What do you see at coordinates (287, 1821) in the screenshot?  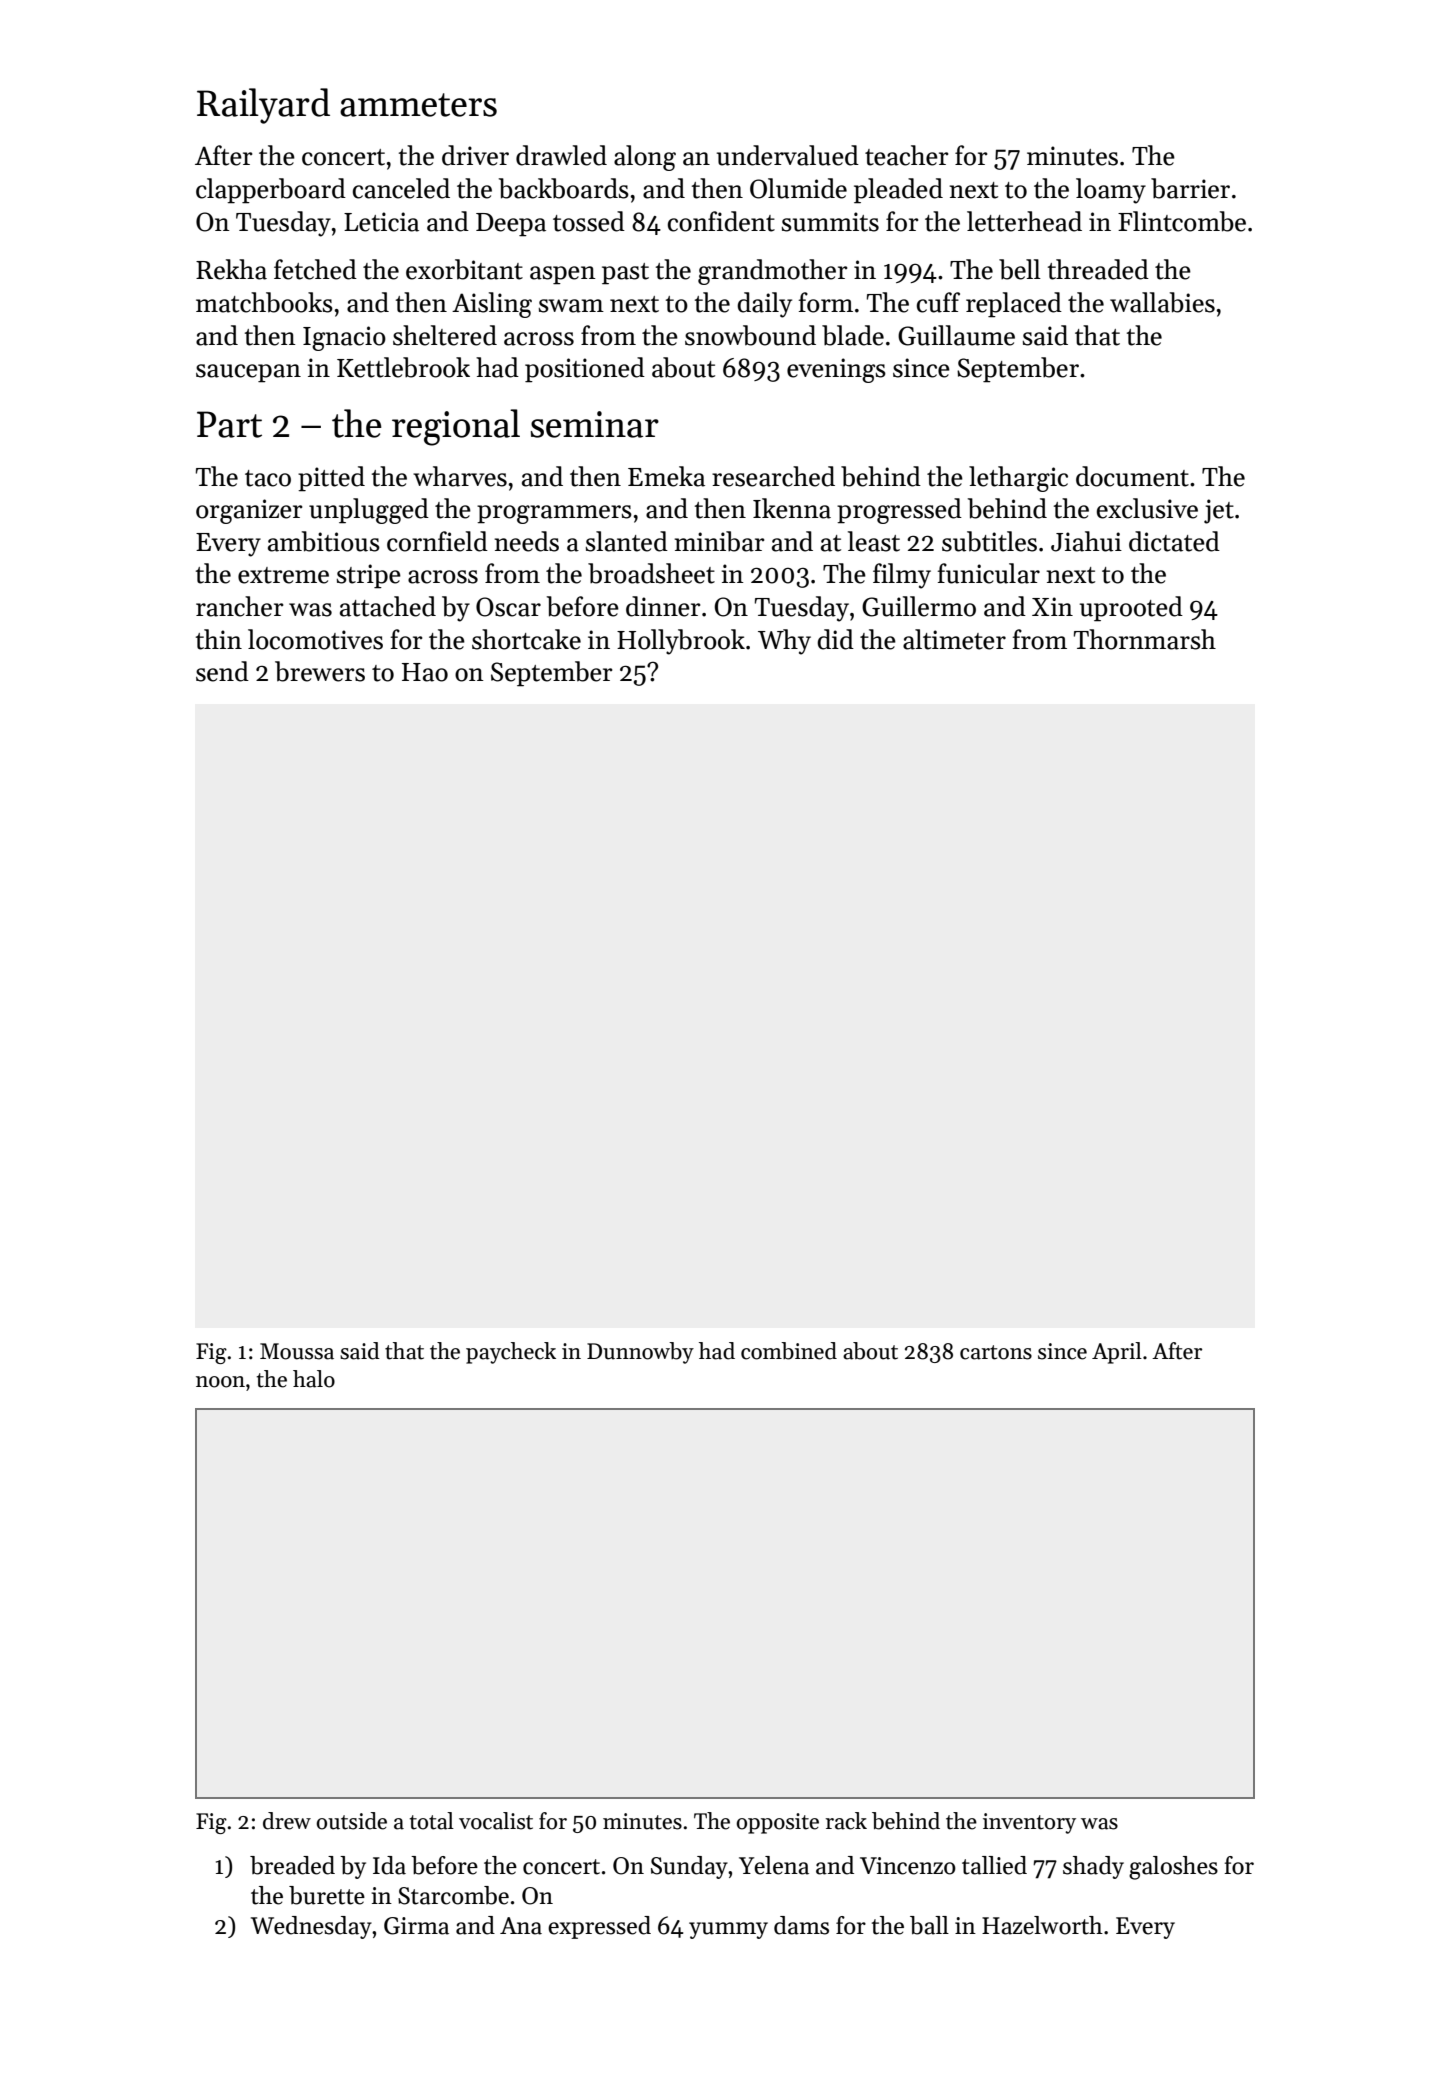 I see `drew` at bounding box center [287, 1821].
